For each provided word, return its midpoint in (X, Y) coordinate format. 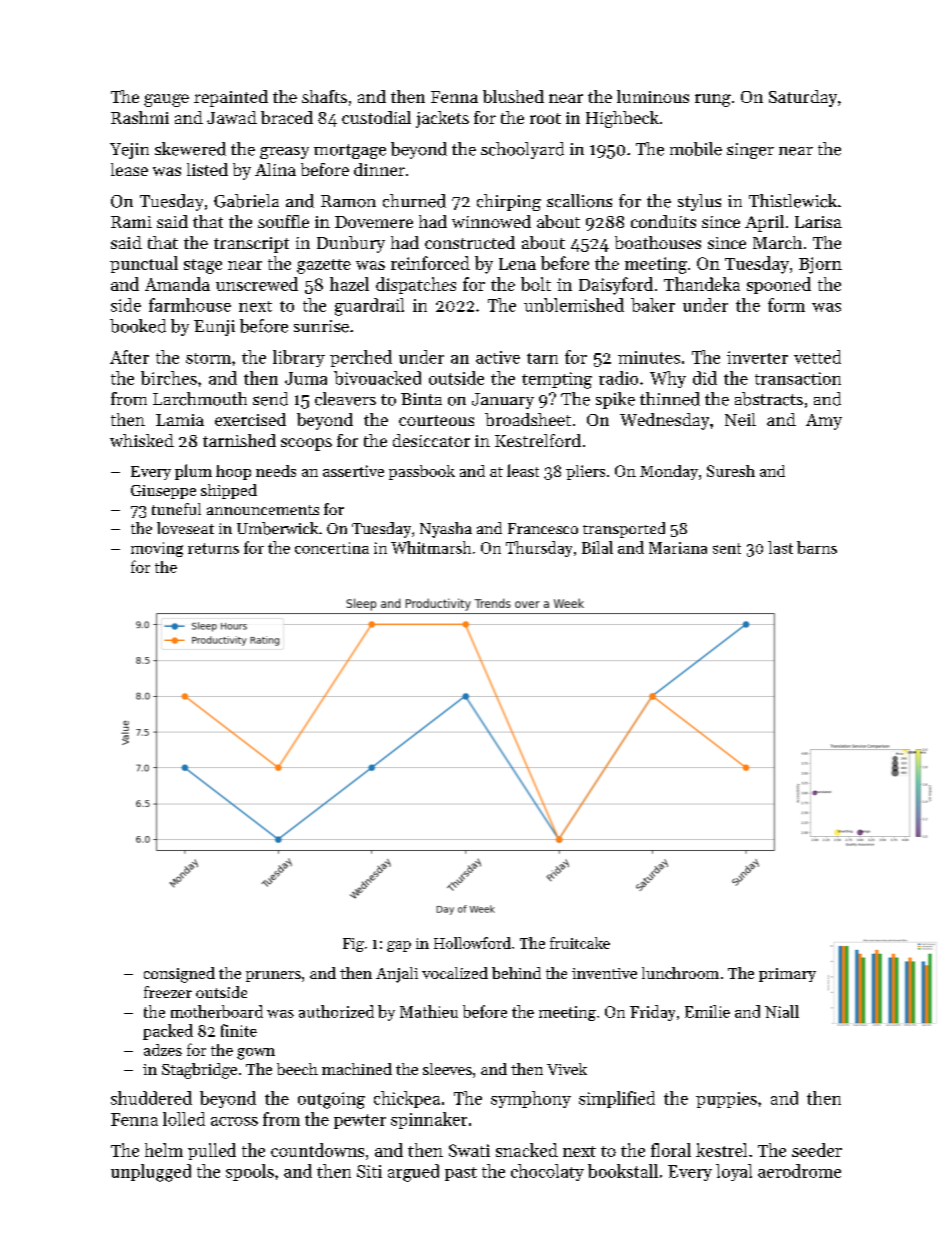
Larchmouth (200, 399)
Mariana (678, 548)
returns (213, 548)
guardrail (369, 307)
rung (713, 100)
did (705, 378)
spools (250, 1172)
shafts (324, 96)
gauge (166, 100)
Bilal (597, 547)
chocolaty (547, 1172)
